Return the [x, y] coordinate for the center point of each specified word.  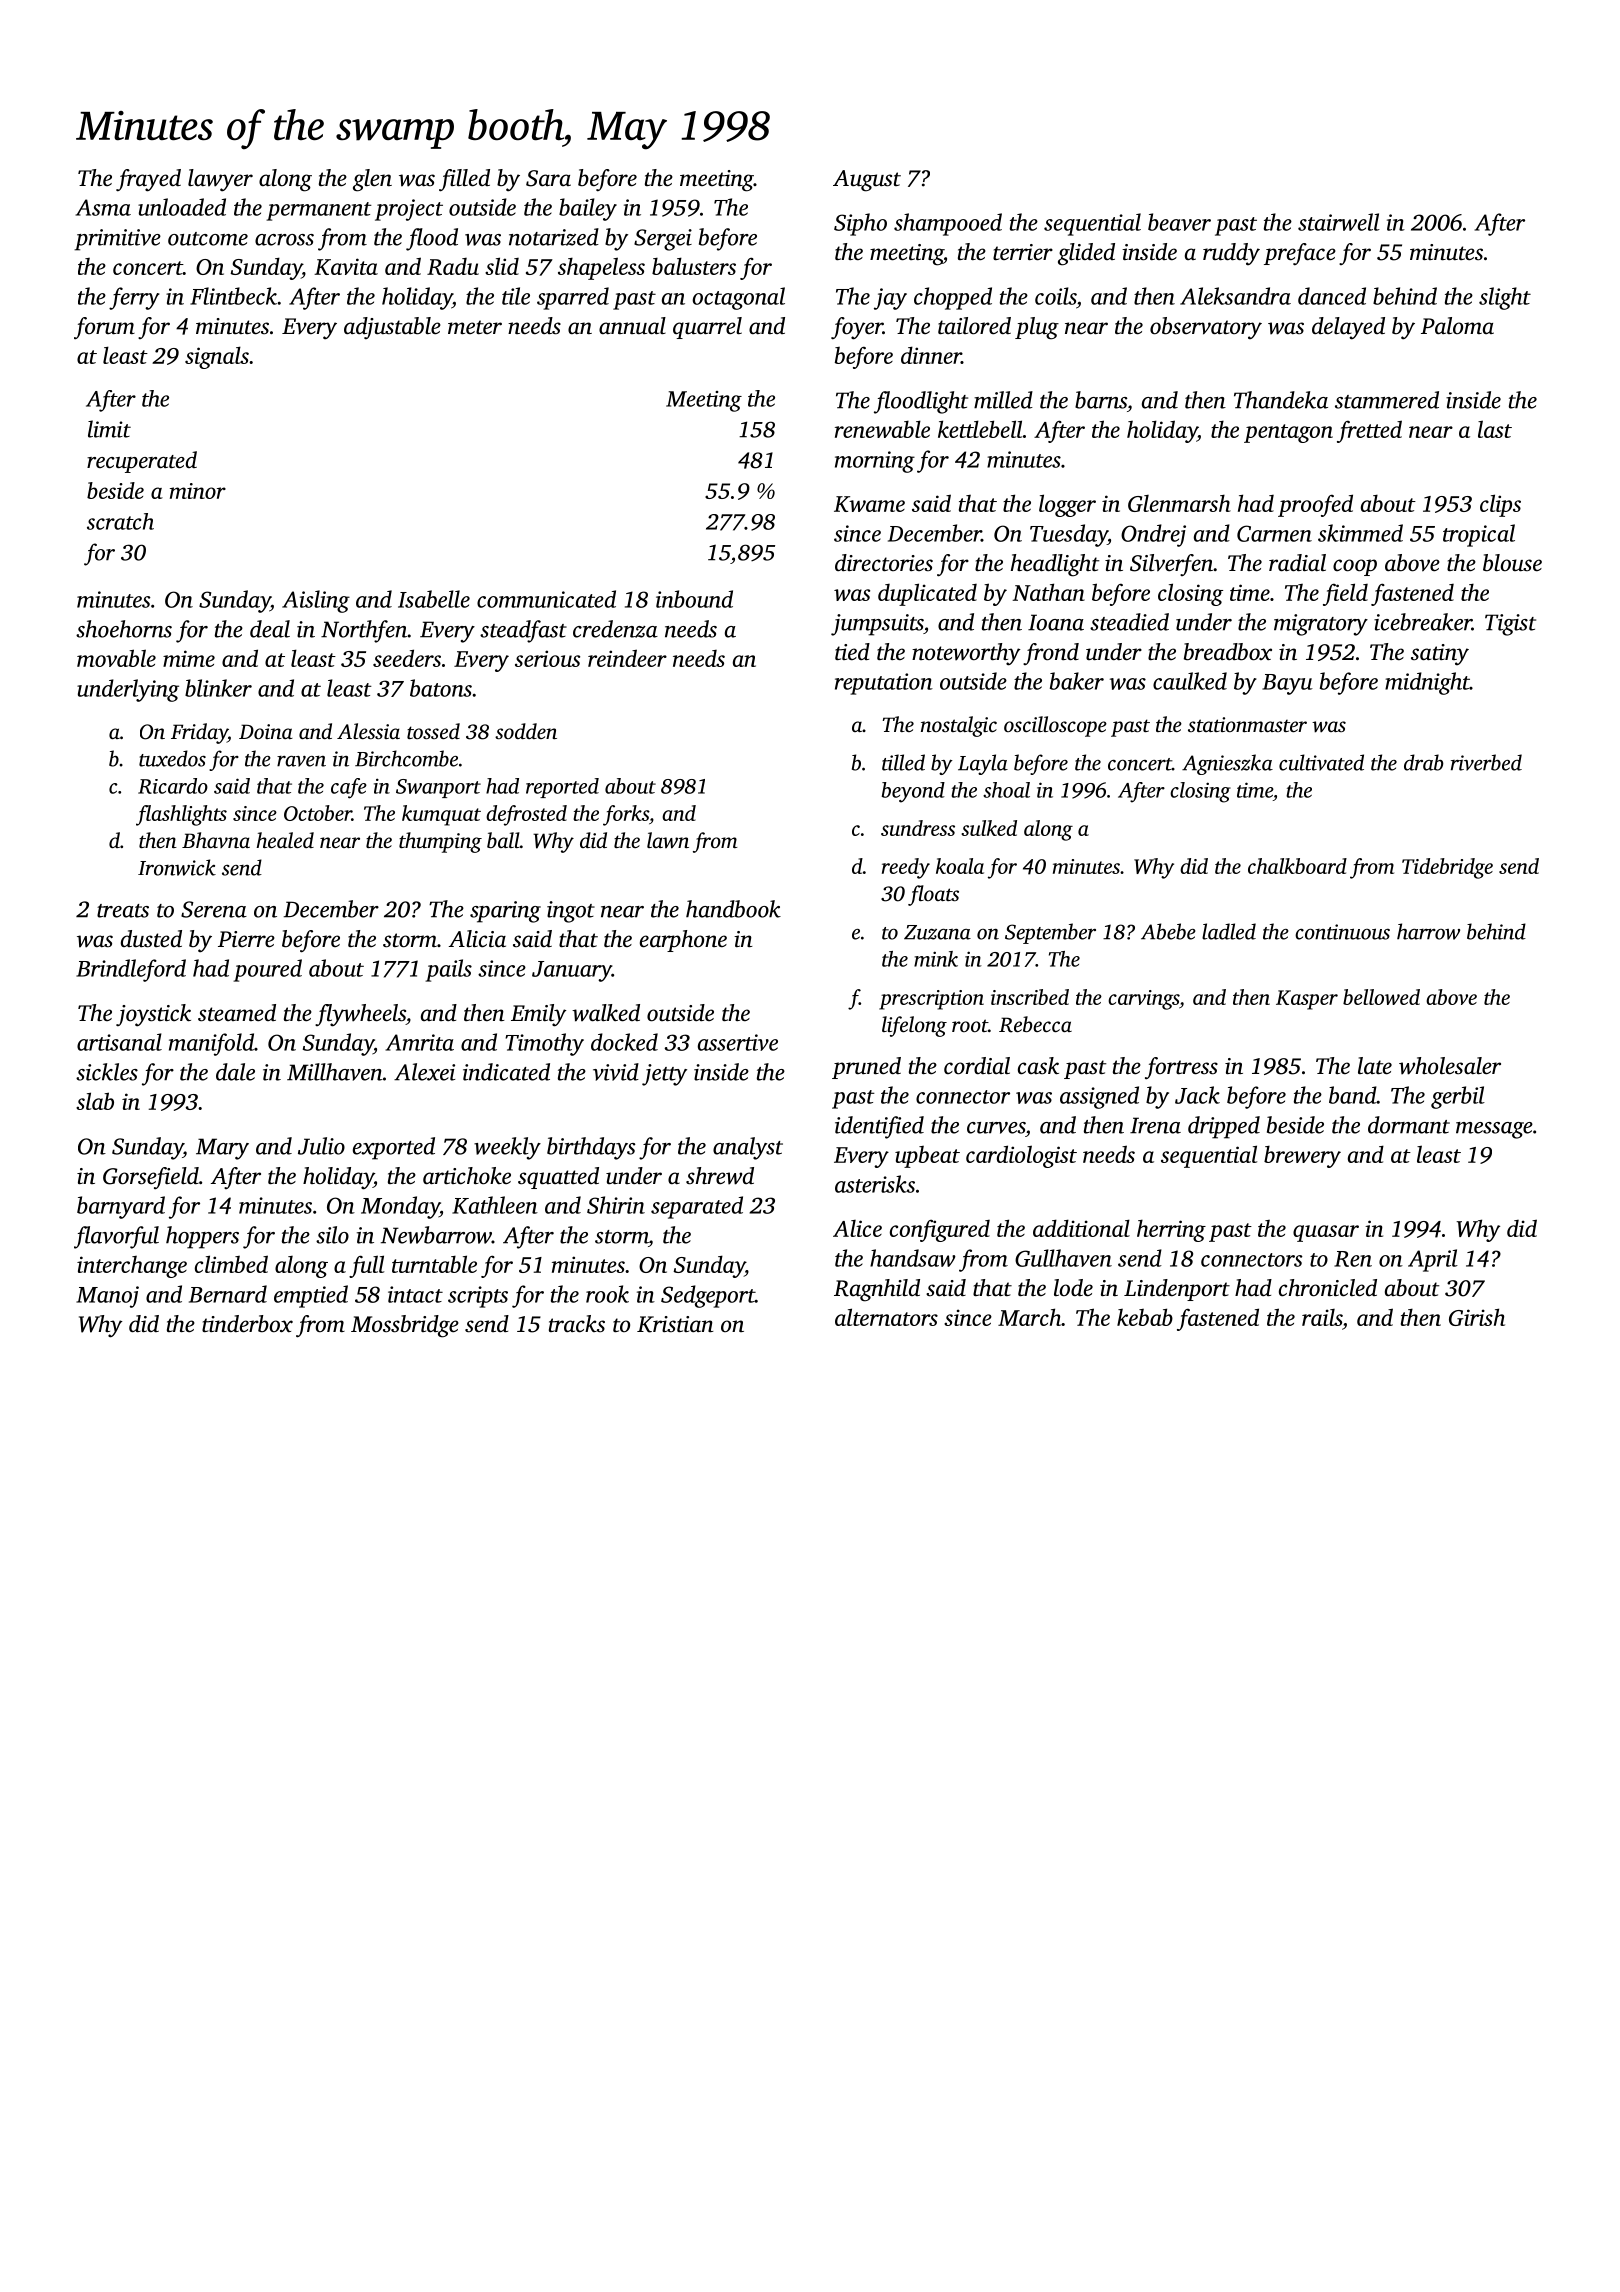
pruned [866, 1068]
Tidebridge [1447, 868]
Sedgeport [708, 1296]
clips [1500, 505]
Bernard [228, 1294]
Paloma [1457, 325]
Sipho [860, 224]
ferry [134, 298]
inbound [694, 599]
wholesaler [1450, 1066]
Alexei [424, 1072]
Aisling [316, 601]
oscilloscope [1055, 726]
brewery [1302, 1157]
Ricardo [173, 786]
